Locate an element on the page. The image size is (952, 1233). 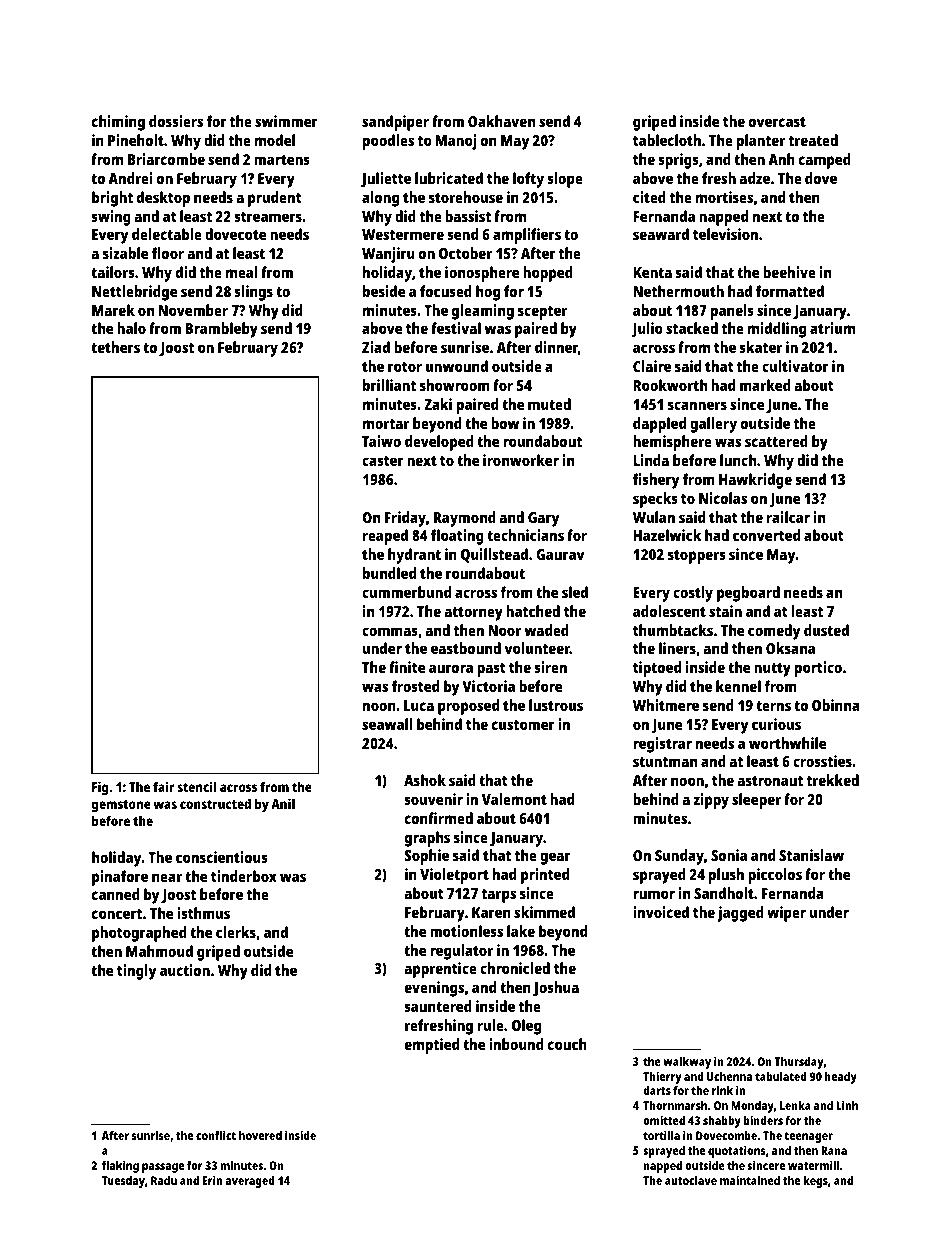
tingly is located at coordinates (136, 972).
